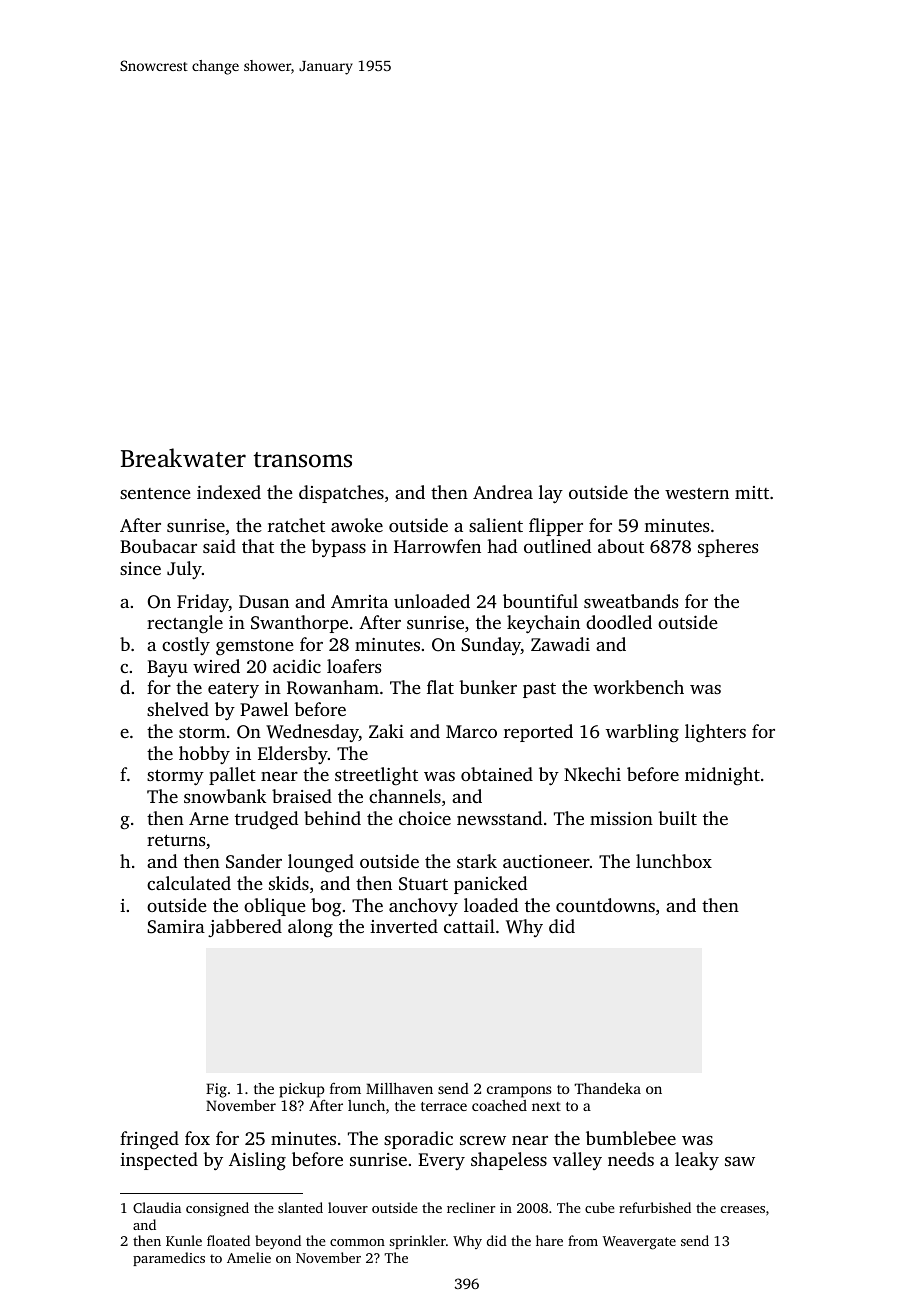 The image size is (908, 1316). What do you see at coordinates (245, 928) in the page?
I see `jabbered` at bounding box center [245, 928].
